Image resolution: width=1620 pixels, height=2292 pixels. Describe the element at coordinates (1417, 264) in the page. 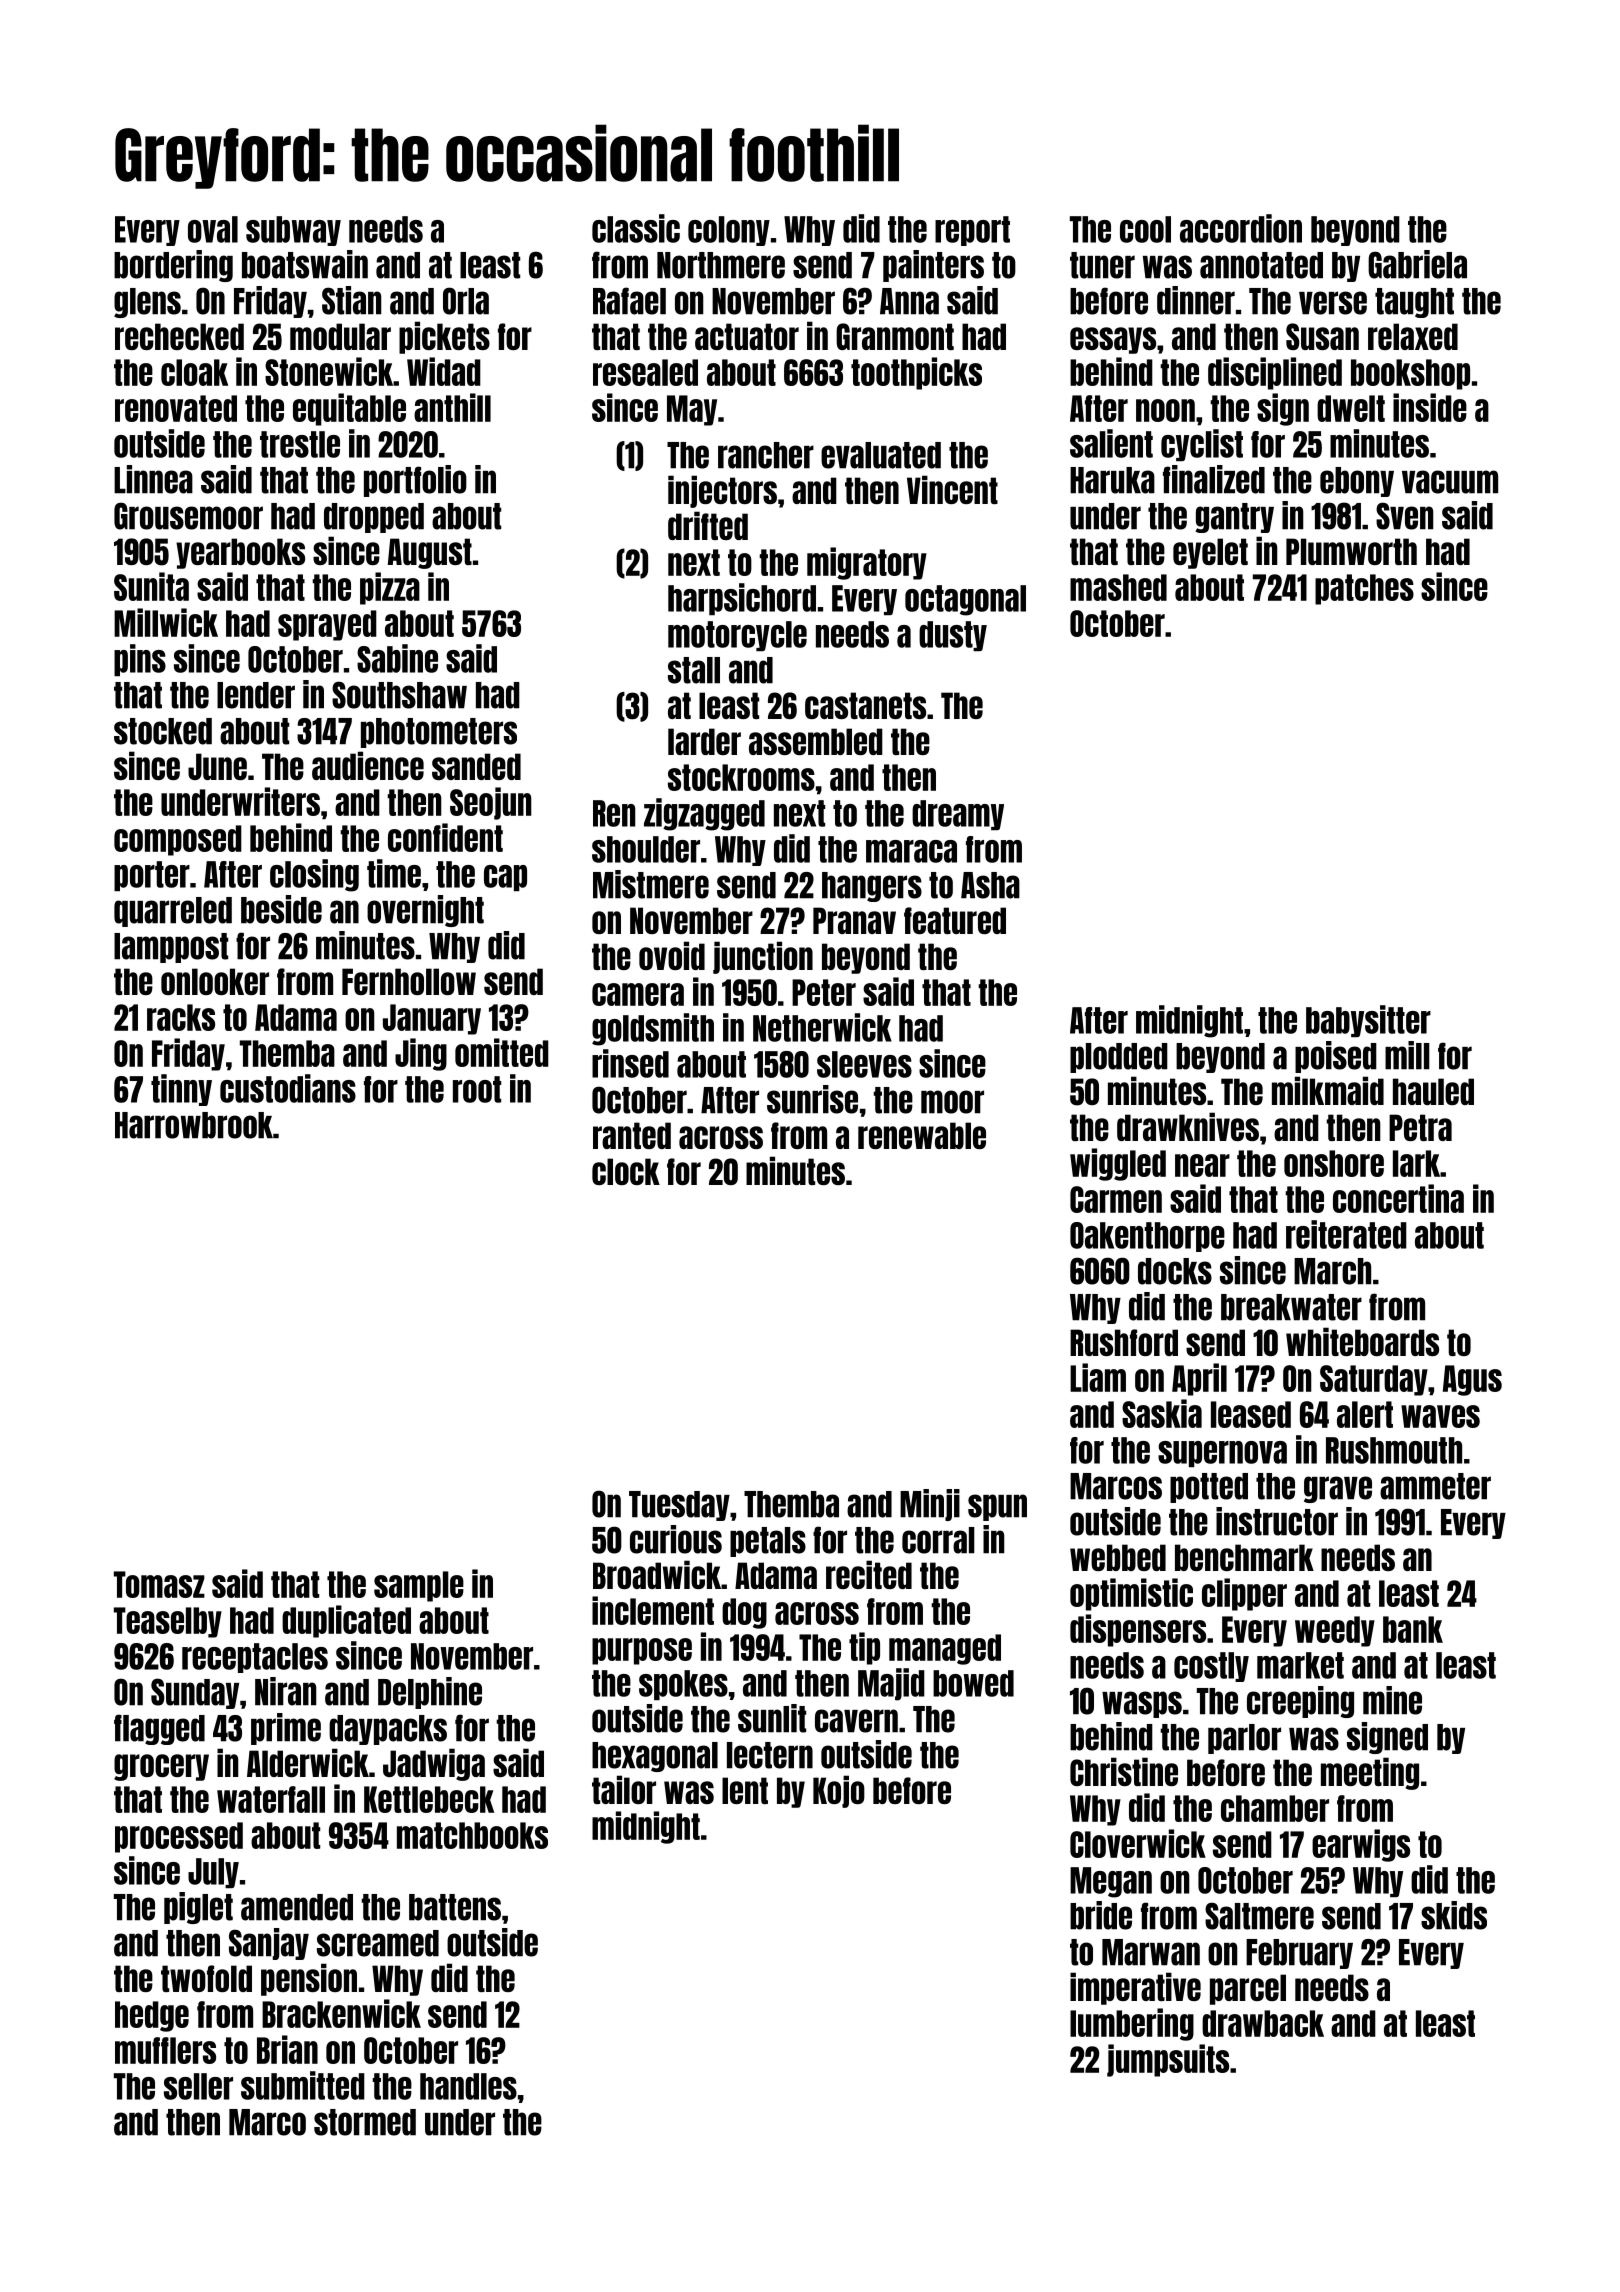

I see `Gabriela` at that location.
